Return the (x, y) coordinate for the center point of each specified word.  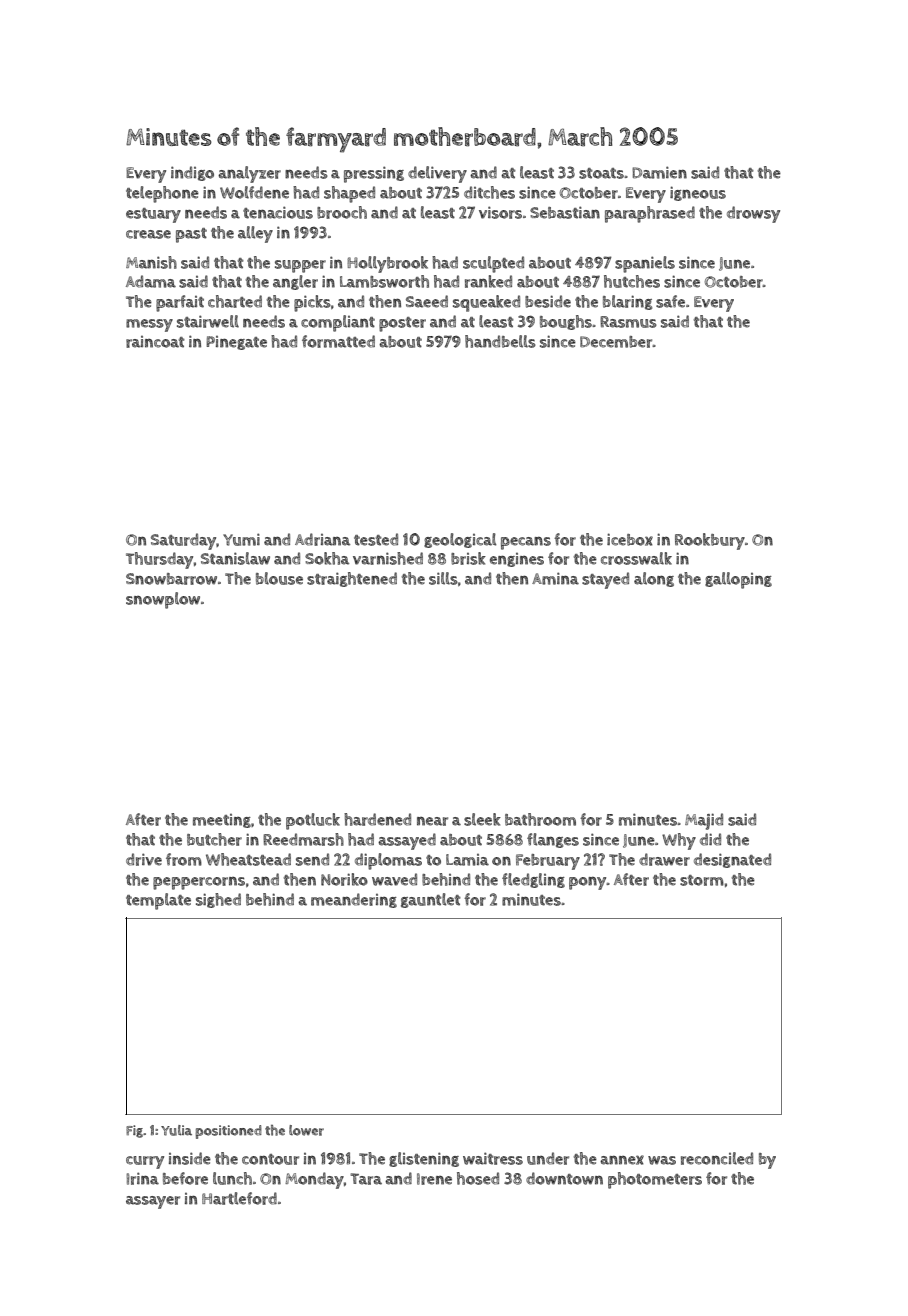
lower (306, 1130)
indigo (192, 173)
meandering (354, 900)
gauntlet (431, 900)
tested (376, 539)
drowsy (753, 214)
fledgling (533, 880)
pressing (374, 174)
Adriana (322, 539)
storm (702, 880)
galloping (738, 580)
